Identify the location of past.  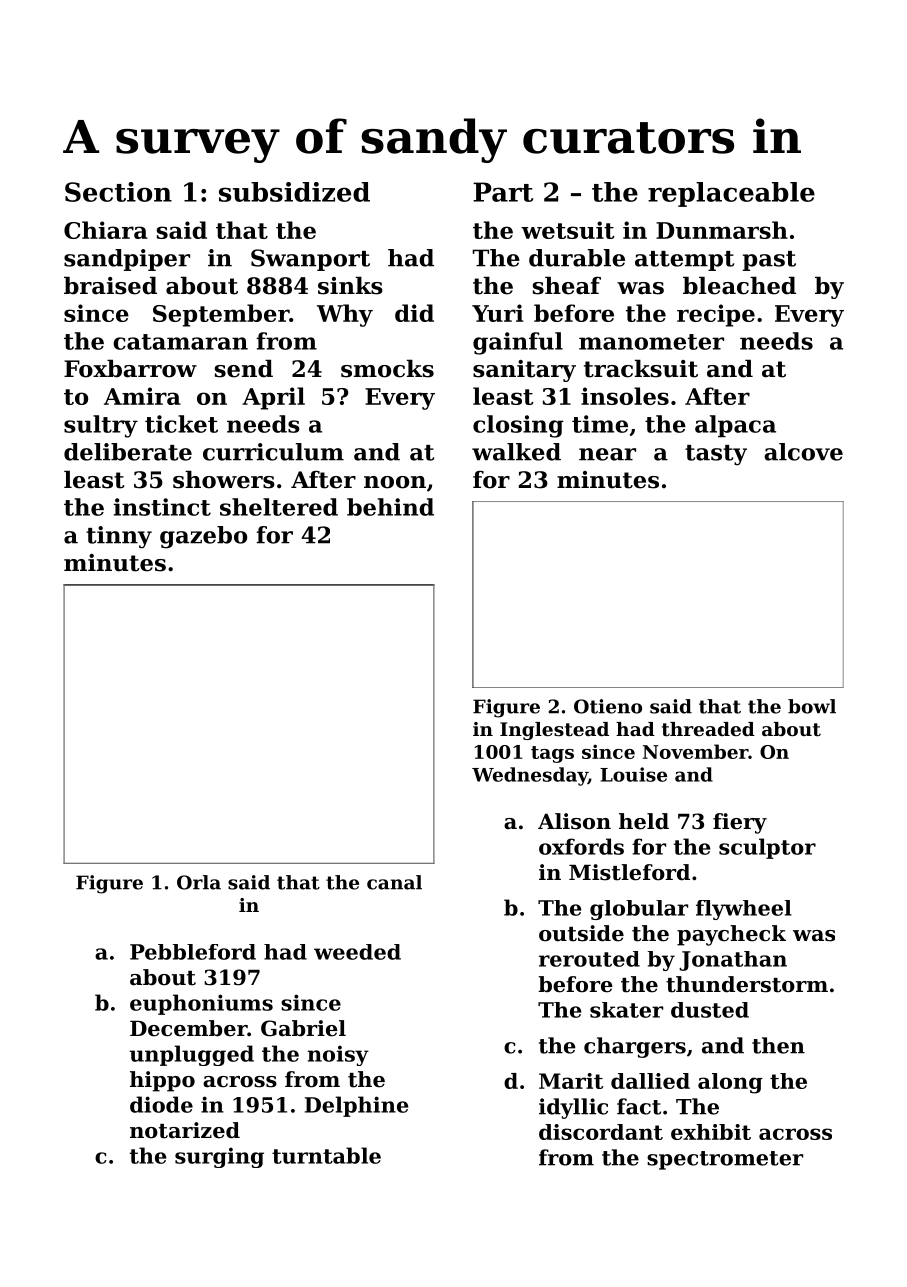
(769, 261).
